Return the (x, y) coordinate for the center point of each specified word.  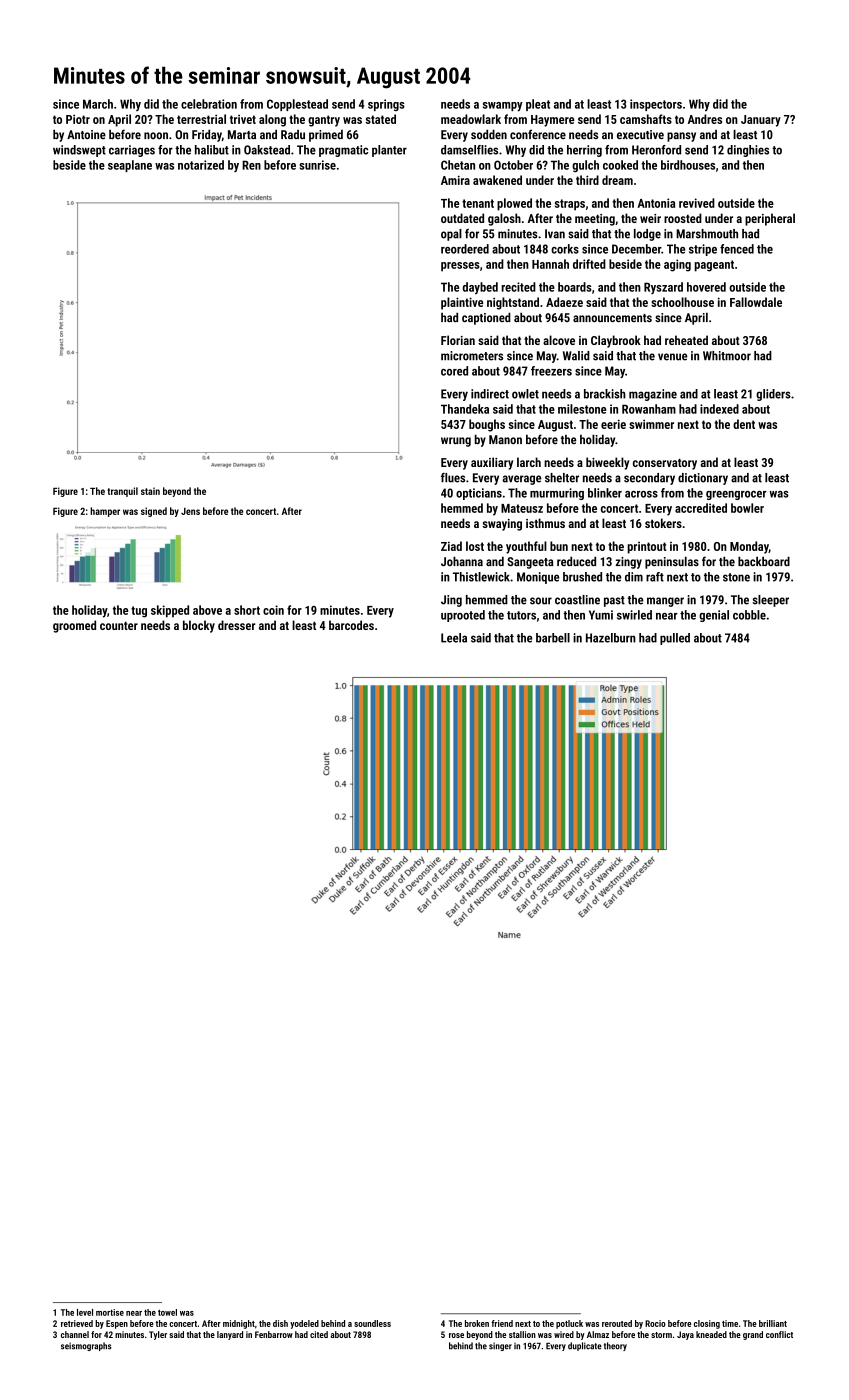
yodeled (304, 1324)
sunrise (317, 165)
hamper (105, 512)
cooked (620, 165)
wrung (456, 442)
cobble (749, 615)
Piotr (78, 119)
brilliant (773, 1323)
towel (167, 1312)
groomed (74, 626)
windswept (79, 151)
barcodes (351, 625)
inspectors (656, 105)
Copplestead (297, 105)
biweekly (607, 463)
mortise (110, 1312)
